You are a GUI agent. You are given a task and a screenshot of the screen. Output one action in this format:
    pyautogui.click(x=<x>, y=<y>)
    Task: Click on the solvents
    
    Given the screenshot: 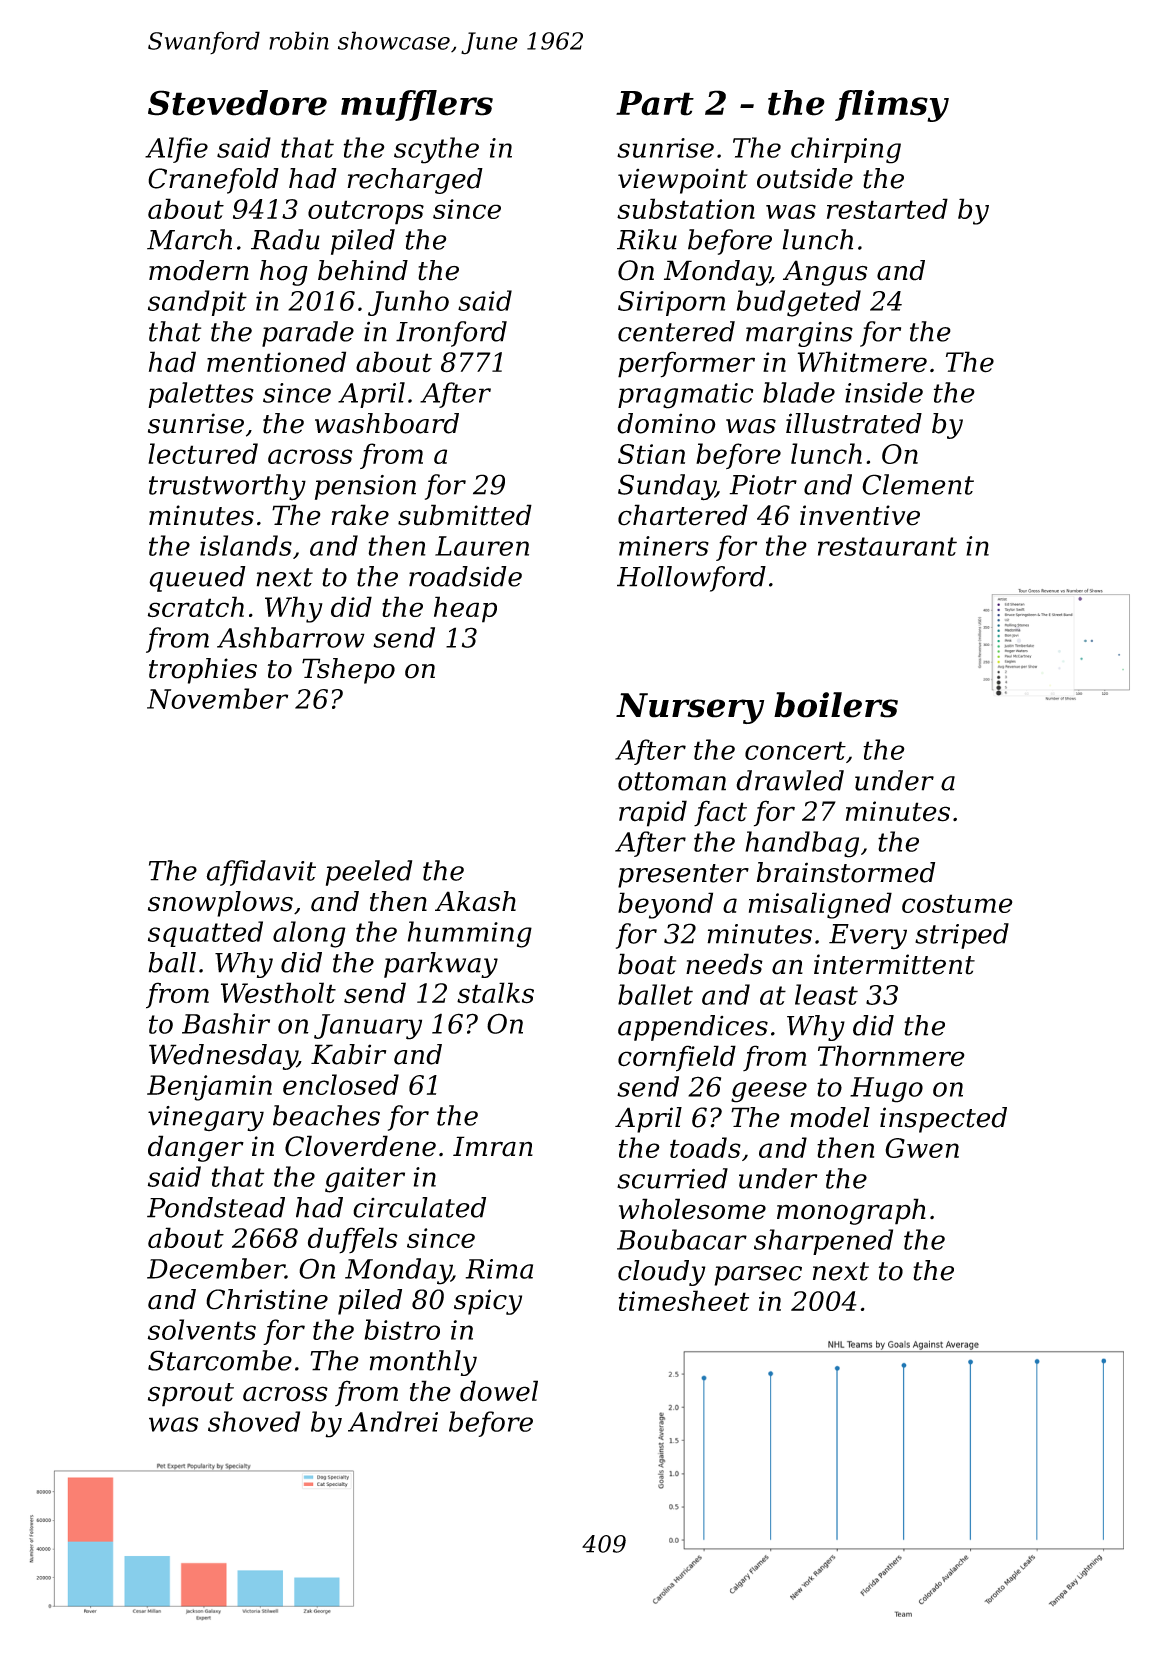 What is the action you would take?
    pyautogui.click(x=202, y=1329)
